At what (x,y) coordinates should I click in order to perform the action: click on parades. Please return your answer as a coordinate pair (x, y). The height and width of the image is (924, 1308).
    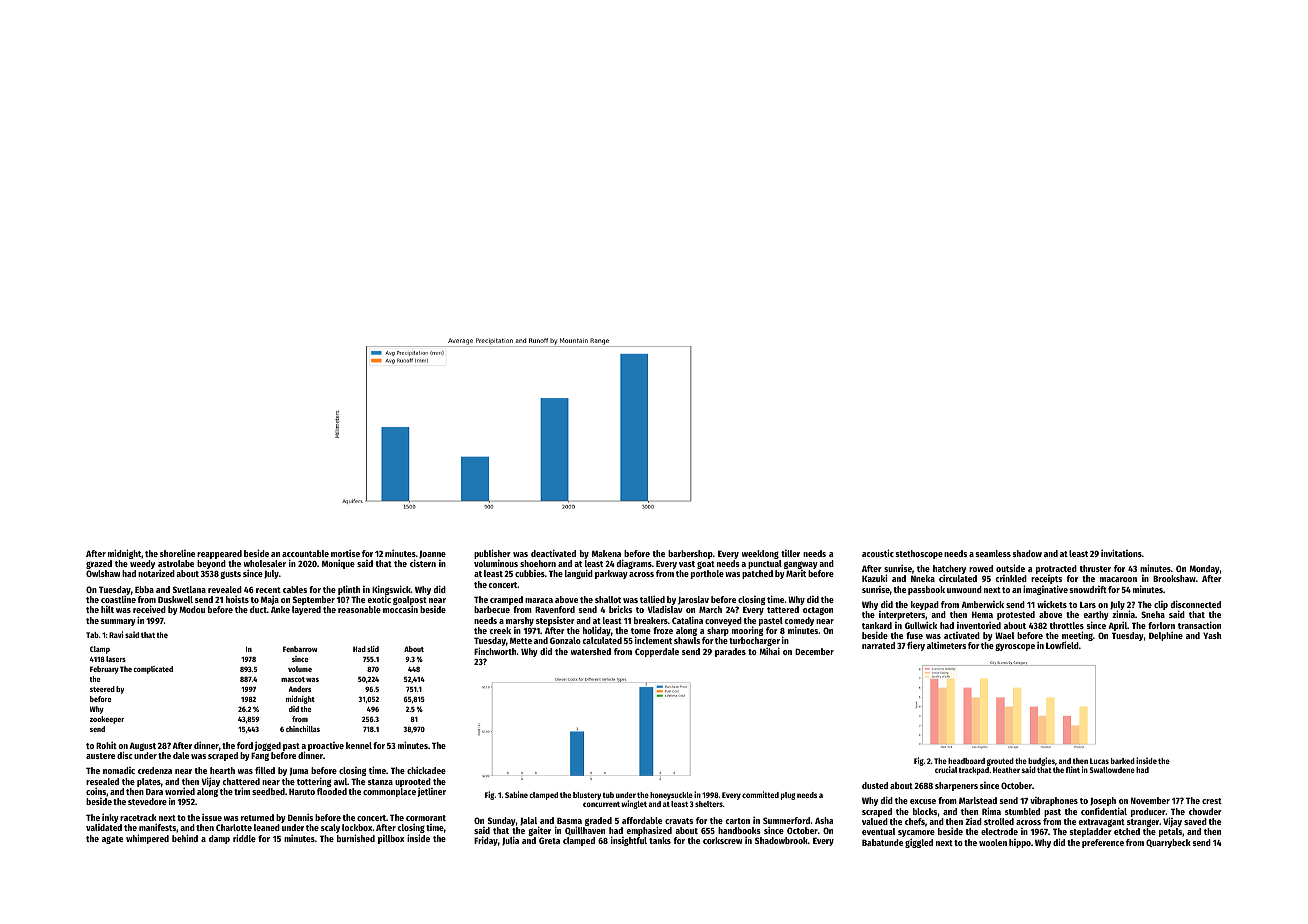
    Looking at the image, I should click on (730, 652).
